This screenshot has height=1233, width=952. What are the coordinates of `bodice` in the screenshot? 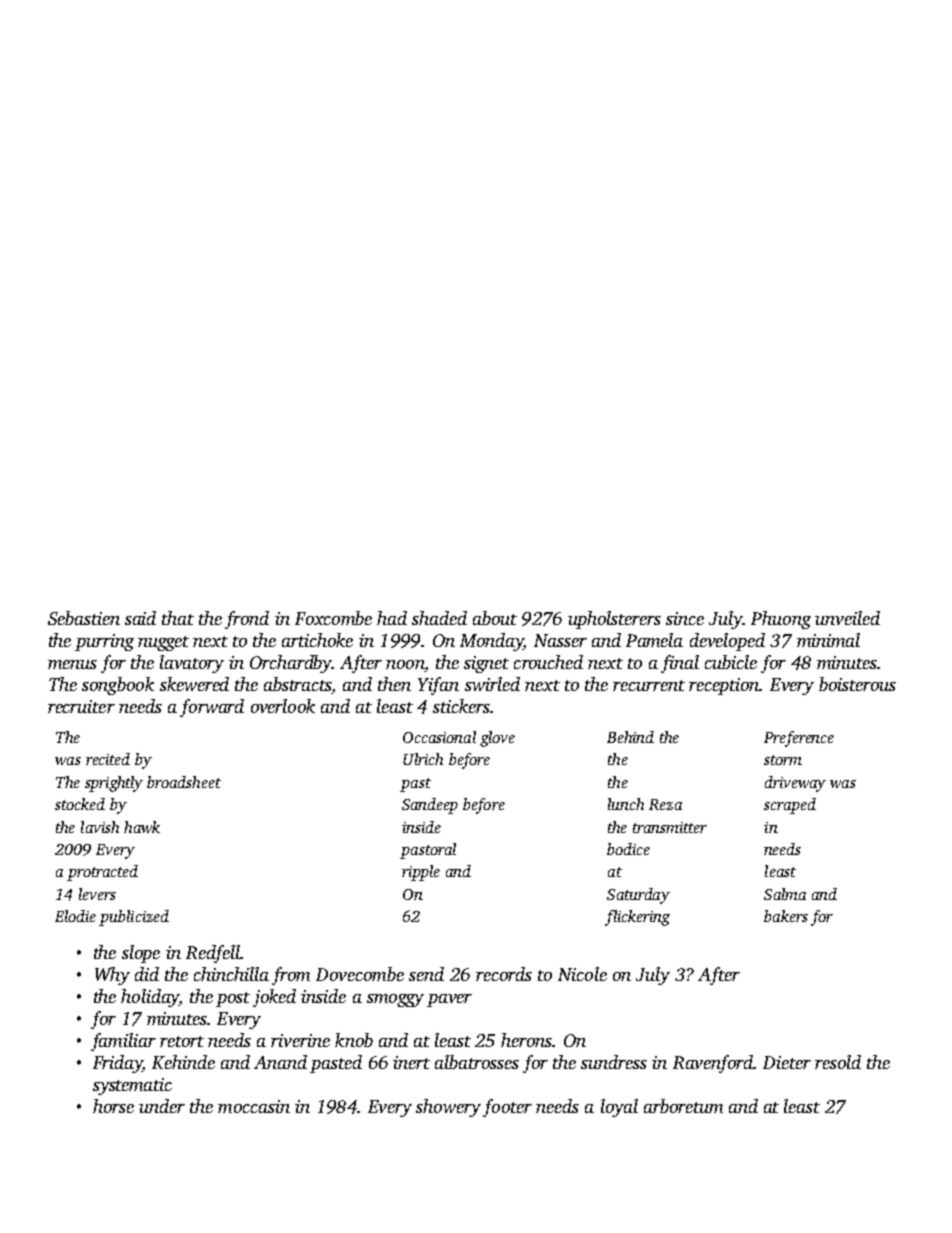 It's located at (628, 849).
